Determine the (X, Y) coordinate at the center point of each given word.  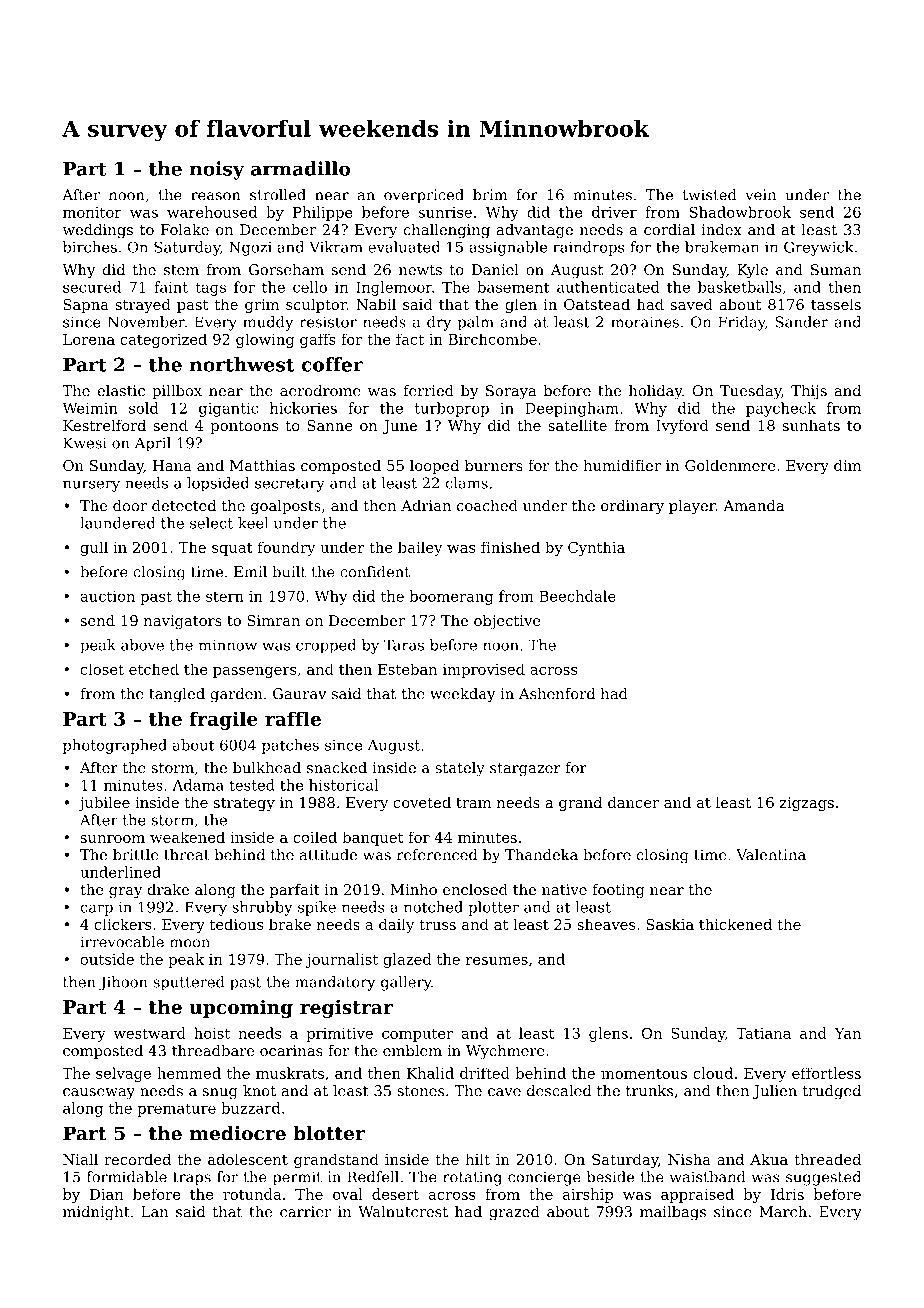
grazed (514, 1213)
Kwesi (85, 443)
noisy (217, 170)
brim (490, 195)
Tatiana (763, 1033)
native (564, 889)
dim (847, 465)
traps (192, 1179)
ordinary (632, 507)
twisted (710, 195)
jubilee (104, 803)
